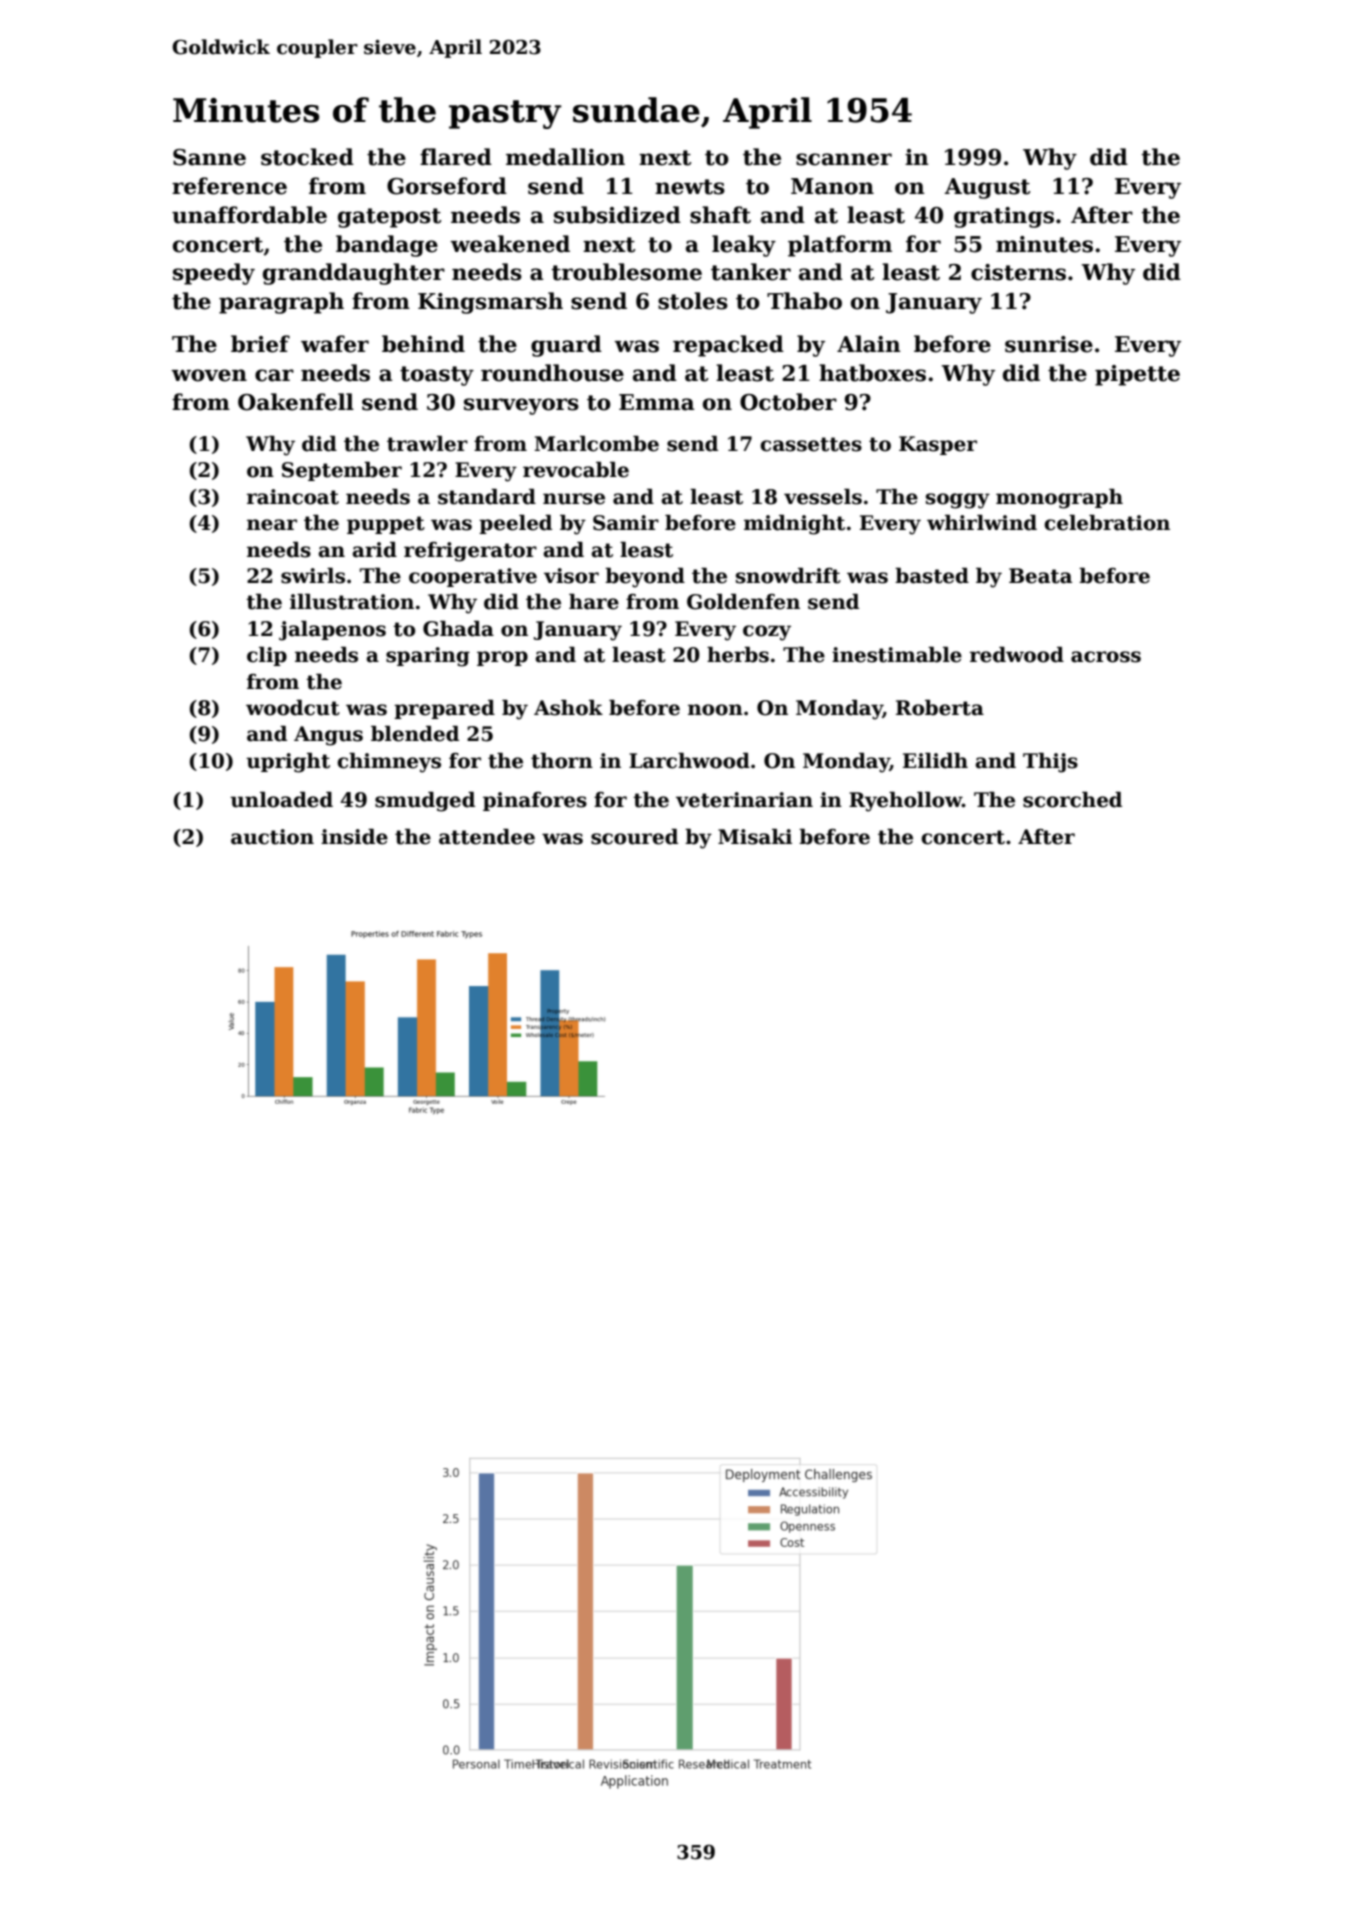 The width and height of the image is (1353, 1913). What do you see at coordinates (552, 373) in the image?
I see `roundhouse` at bounding box center [552, 373].
